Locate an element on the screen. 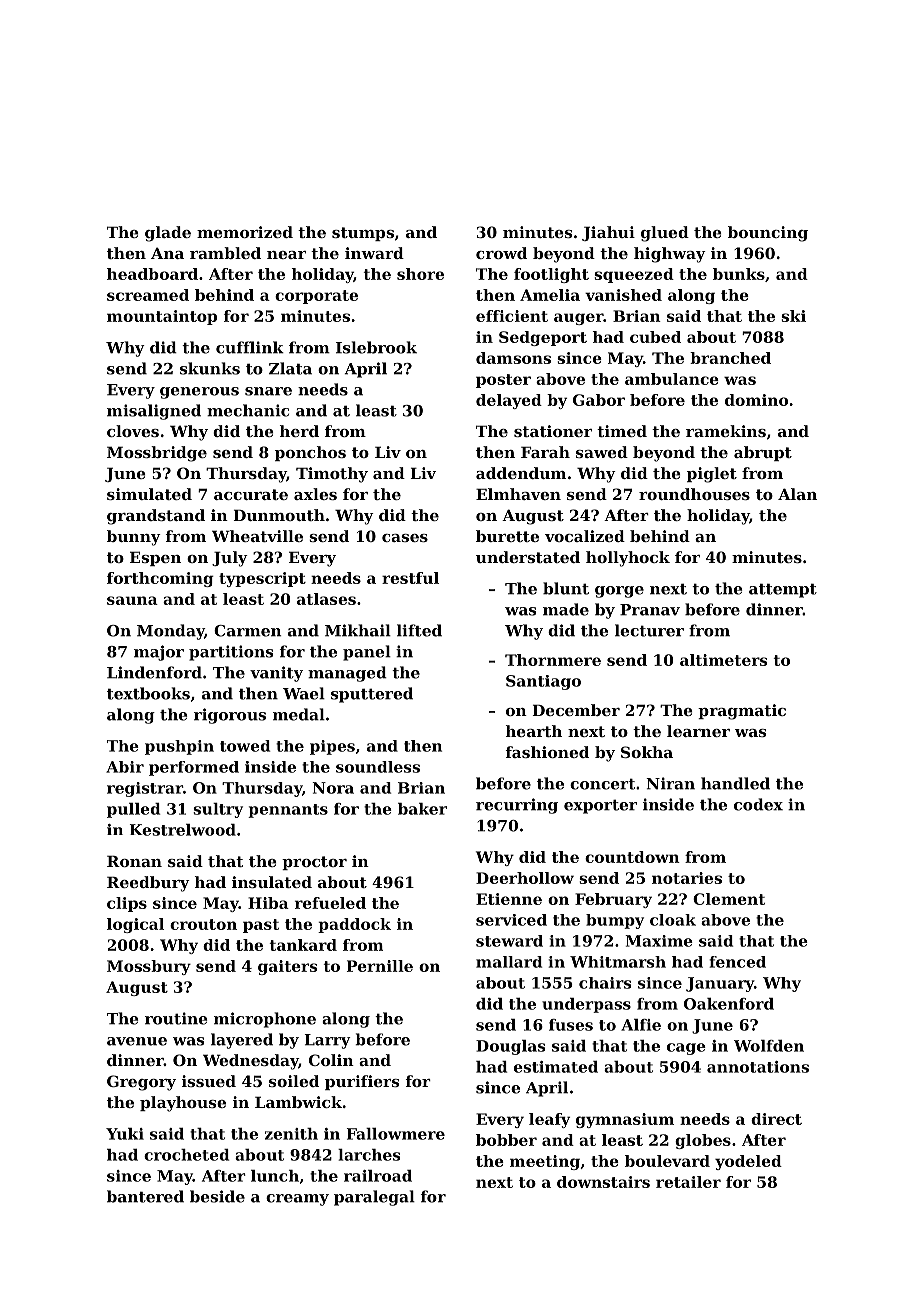 The width and height of the screenshot is (924, 1311). footlight is located at coordinates (551, 275).
